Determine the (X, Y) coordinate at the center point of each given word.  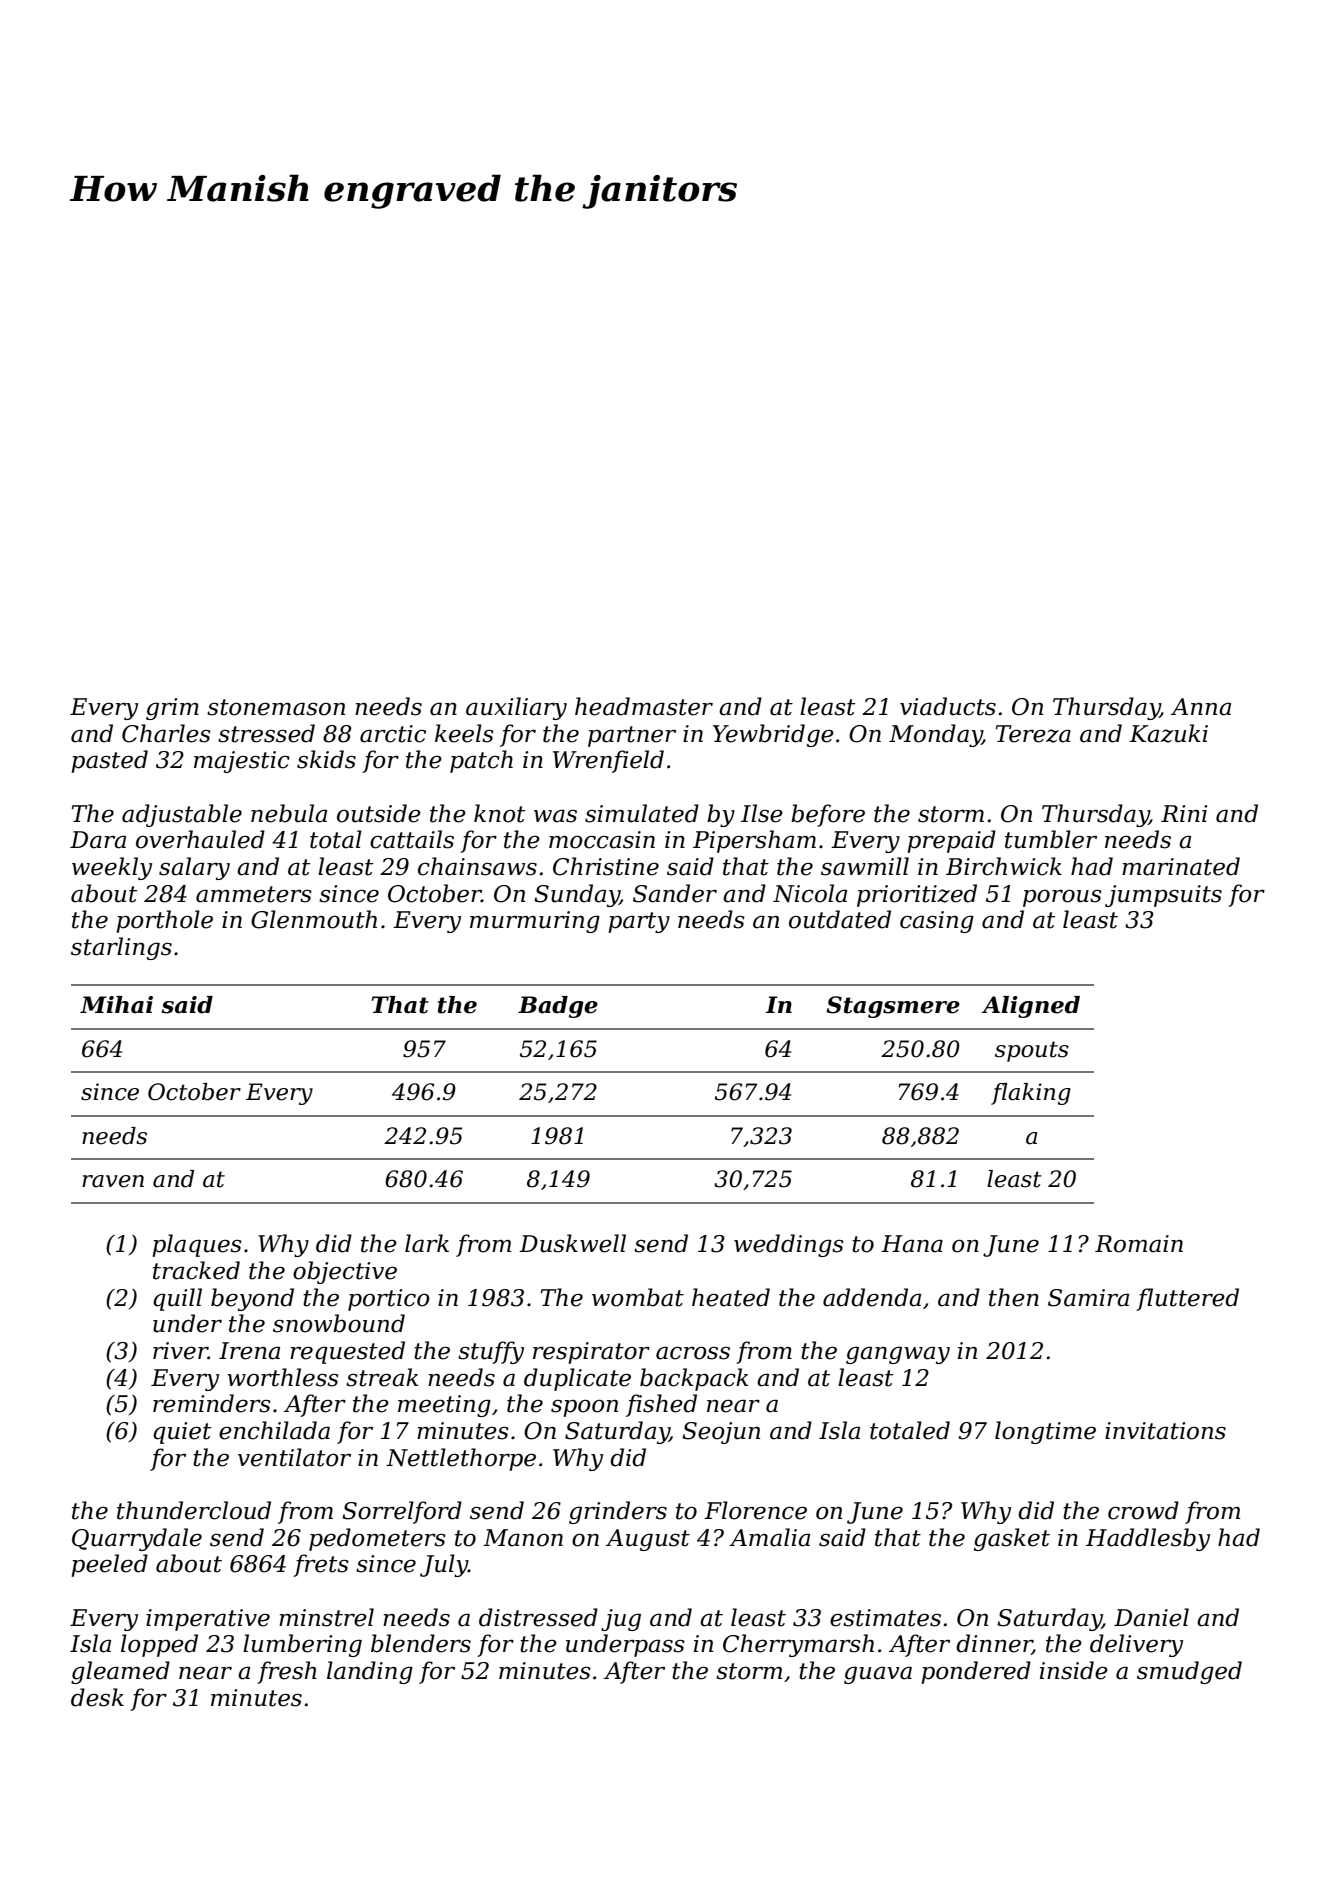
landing (370, 1672)
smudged (1189, 1672)
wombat (638, 1297)
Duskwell (572, 1243)
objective (345, 1272)
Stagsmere (893, 1007)
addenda (872, 1297)
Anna (1201, 707)
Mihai (116, 1005)
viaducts (948, 706)
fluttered (1187, 1299)
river (180, 1351)
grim (172, 709)
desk (97, 1697)
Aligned (1031, 1007)
